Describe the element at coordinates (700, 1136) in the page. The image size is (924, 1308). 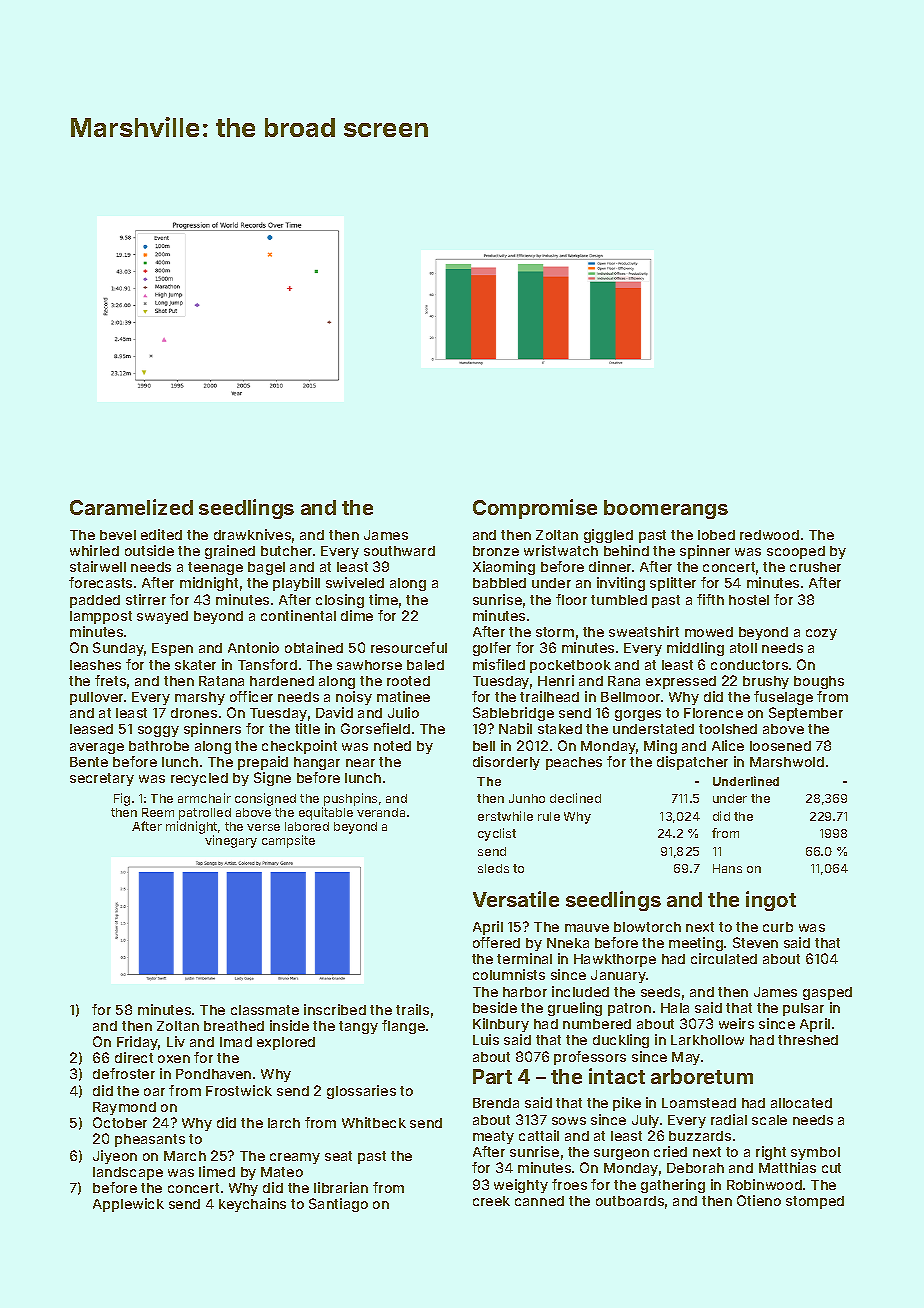
I see `buzzards` at that location.
